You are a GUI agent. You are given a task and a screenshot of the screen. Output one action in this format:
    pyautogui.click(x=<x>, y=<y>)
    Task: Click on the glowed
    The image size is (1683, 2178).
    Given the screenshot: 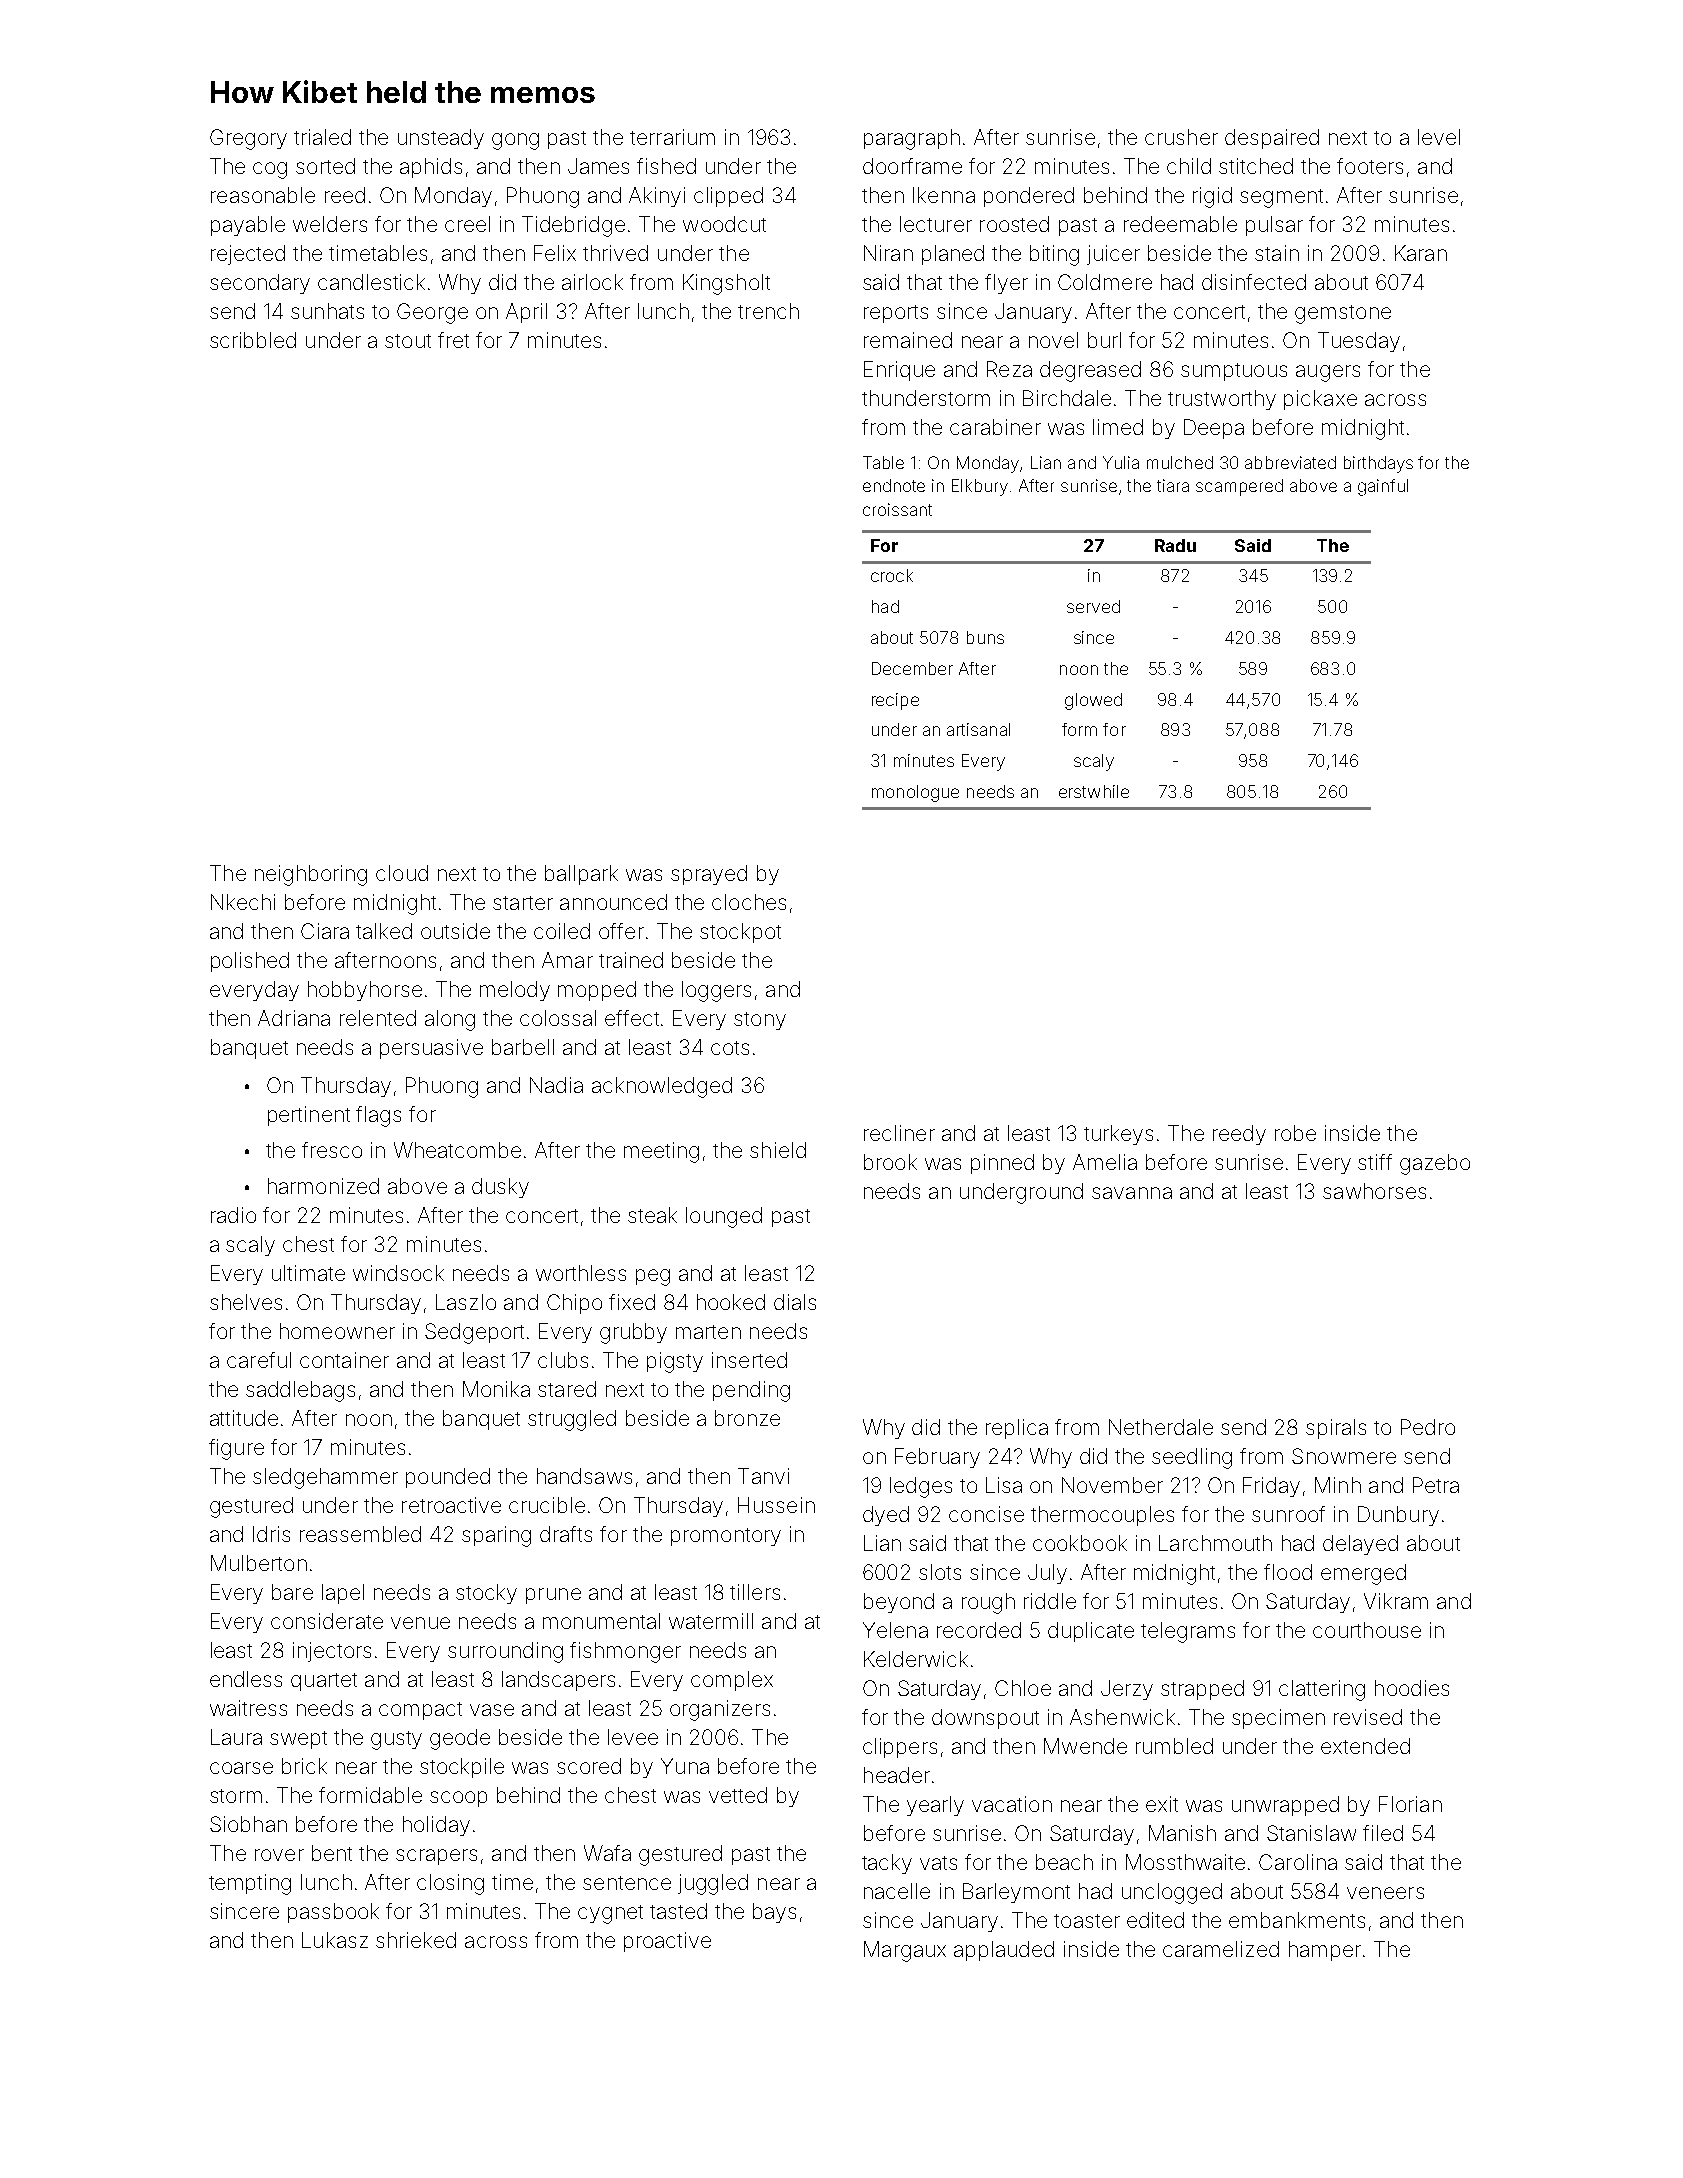 What is the action you would take?
    pyautogui.click(x=1093, y=701)
